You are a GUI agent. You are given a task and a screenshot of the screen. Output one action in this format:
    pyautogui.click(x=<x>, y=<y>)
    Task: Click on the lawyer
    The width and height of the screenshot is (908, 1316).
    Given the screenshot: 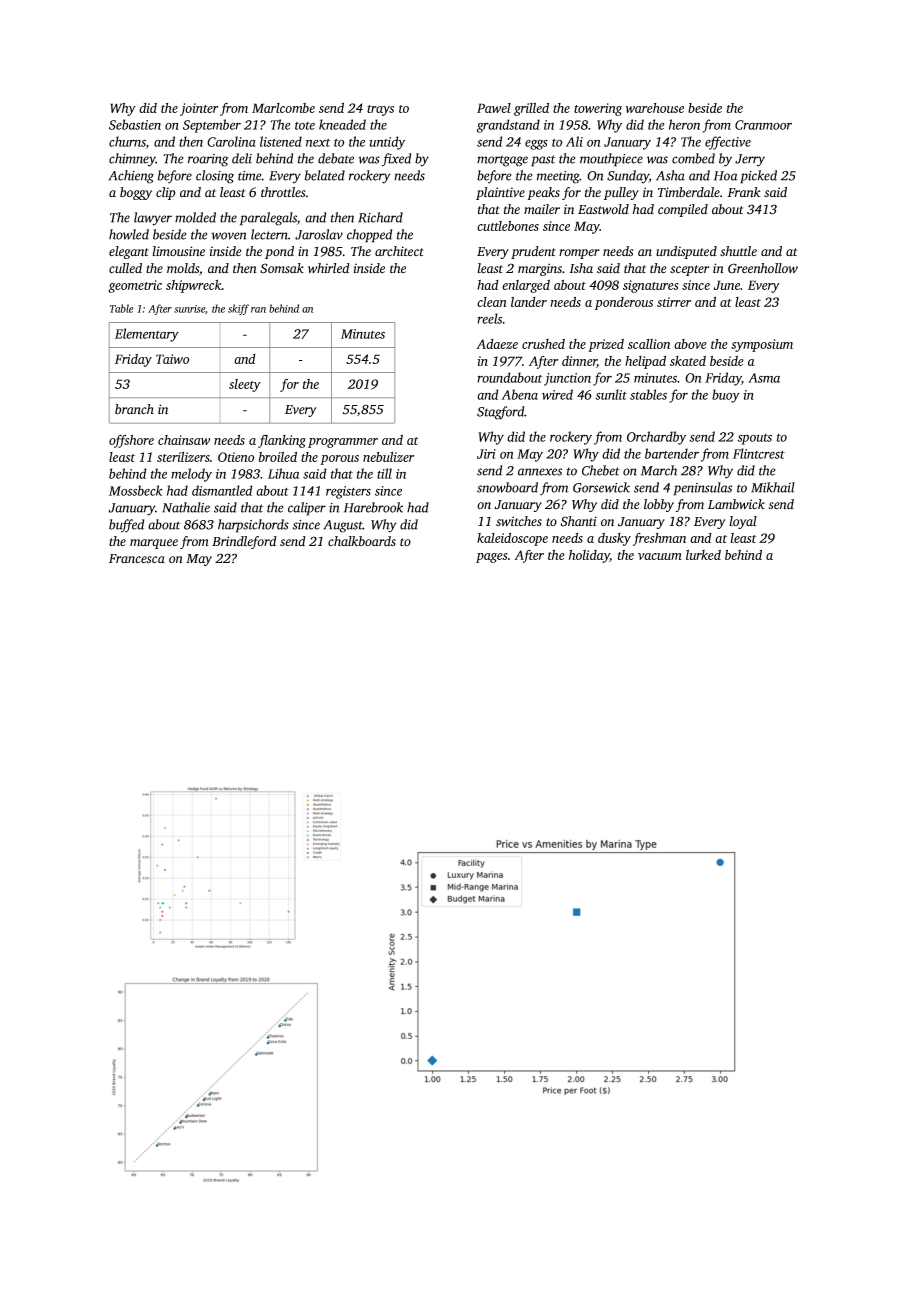 What is the action you would take?
    pyautogui.click(x=153, y=219)
